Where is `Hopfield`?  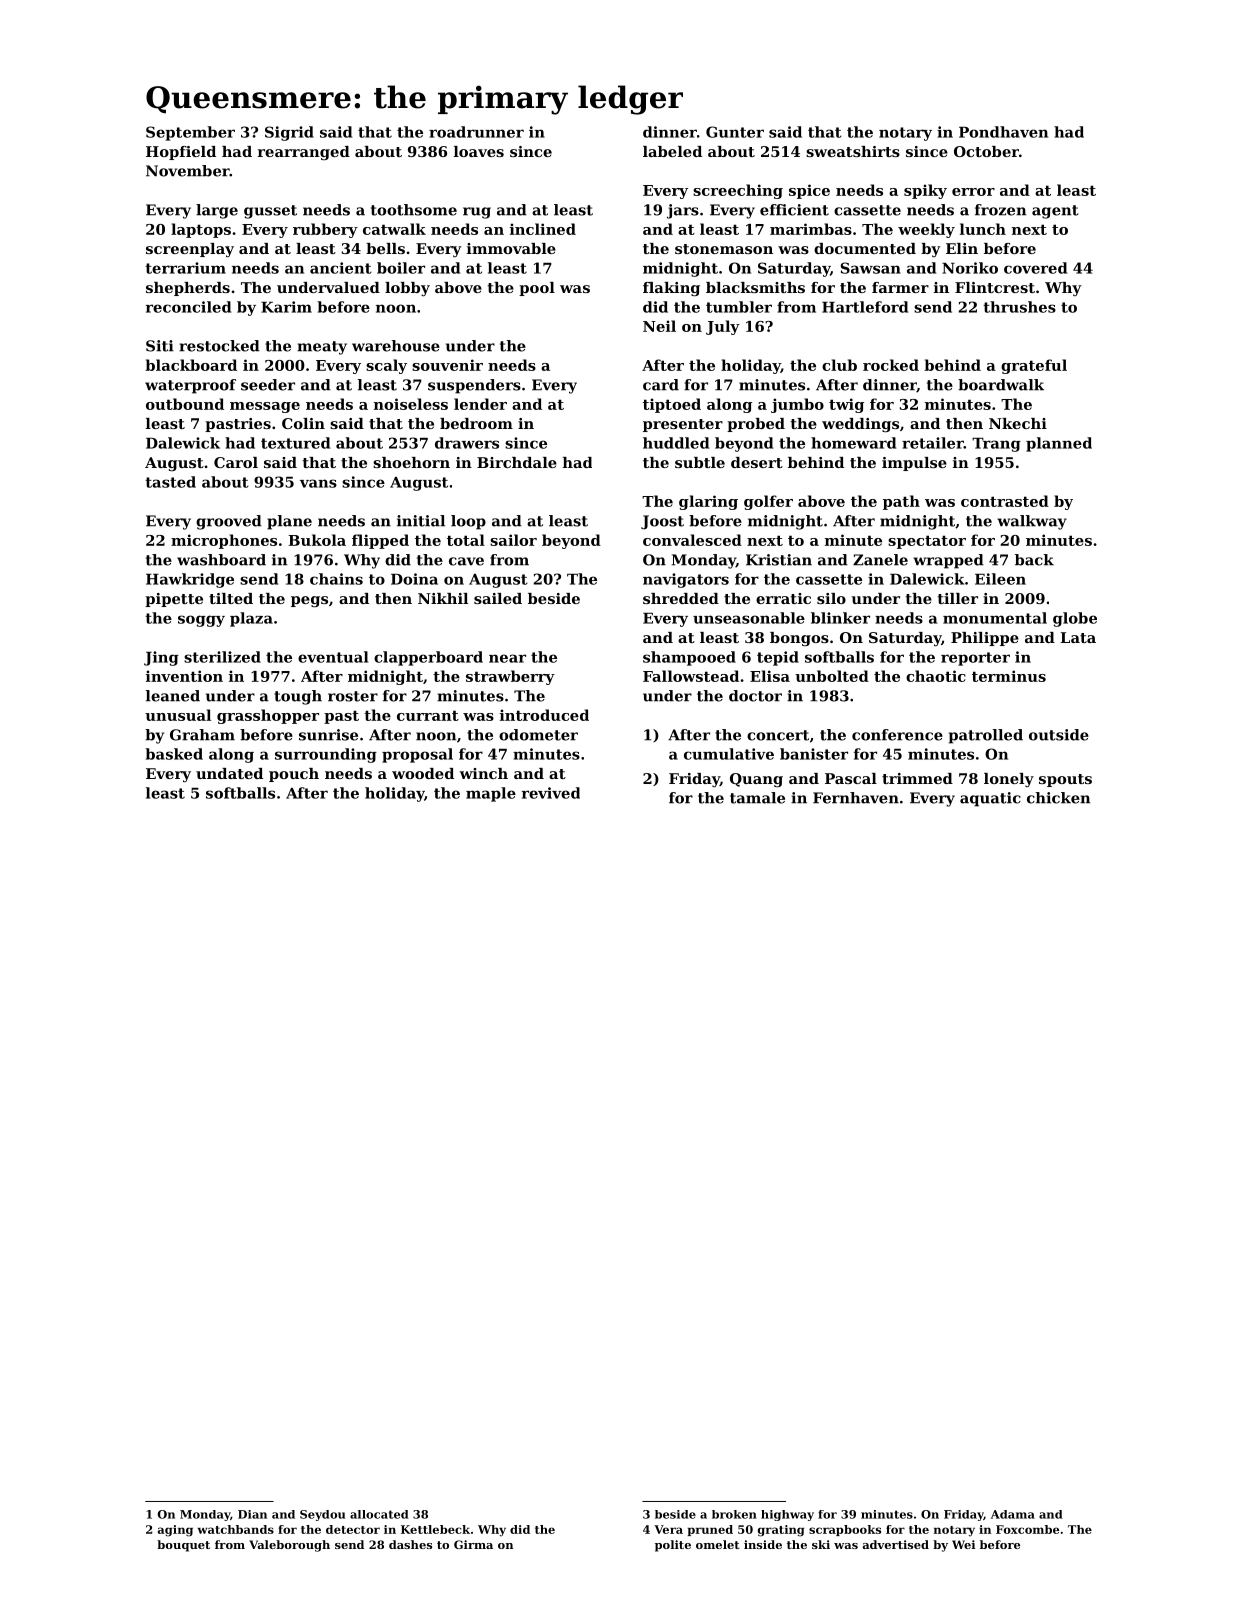 Hopfield is located at coordinates (181, 153).
